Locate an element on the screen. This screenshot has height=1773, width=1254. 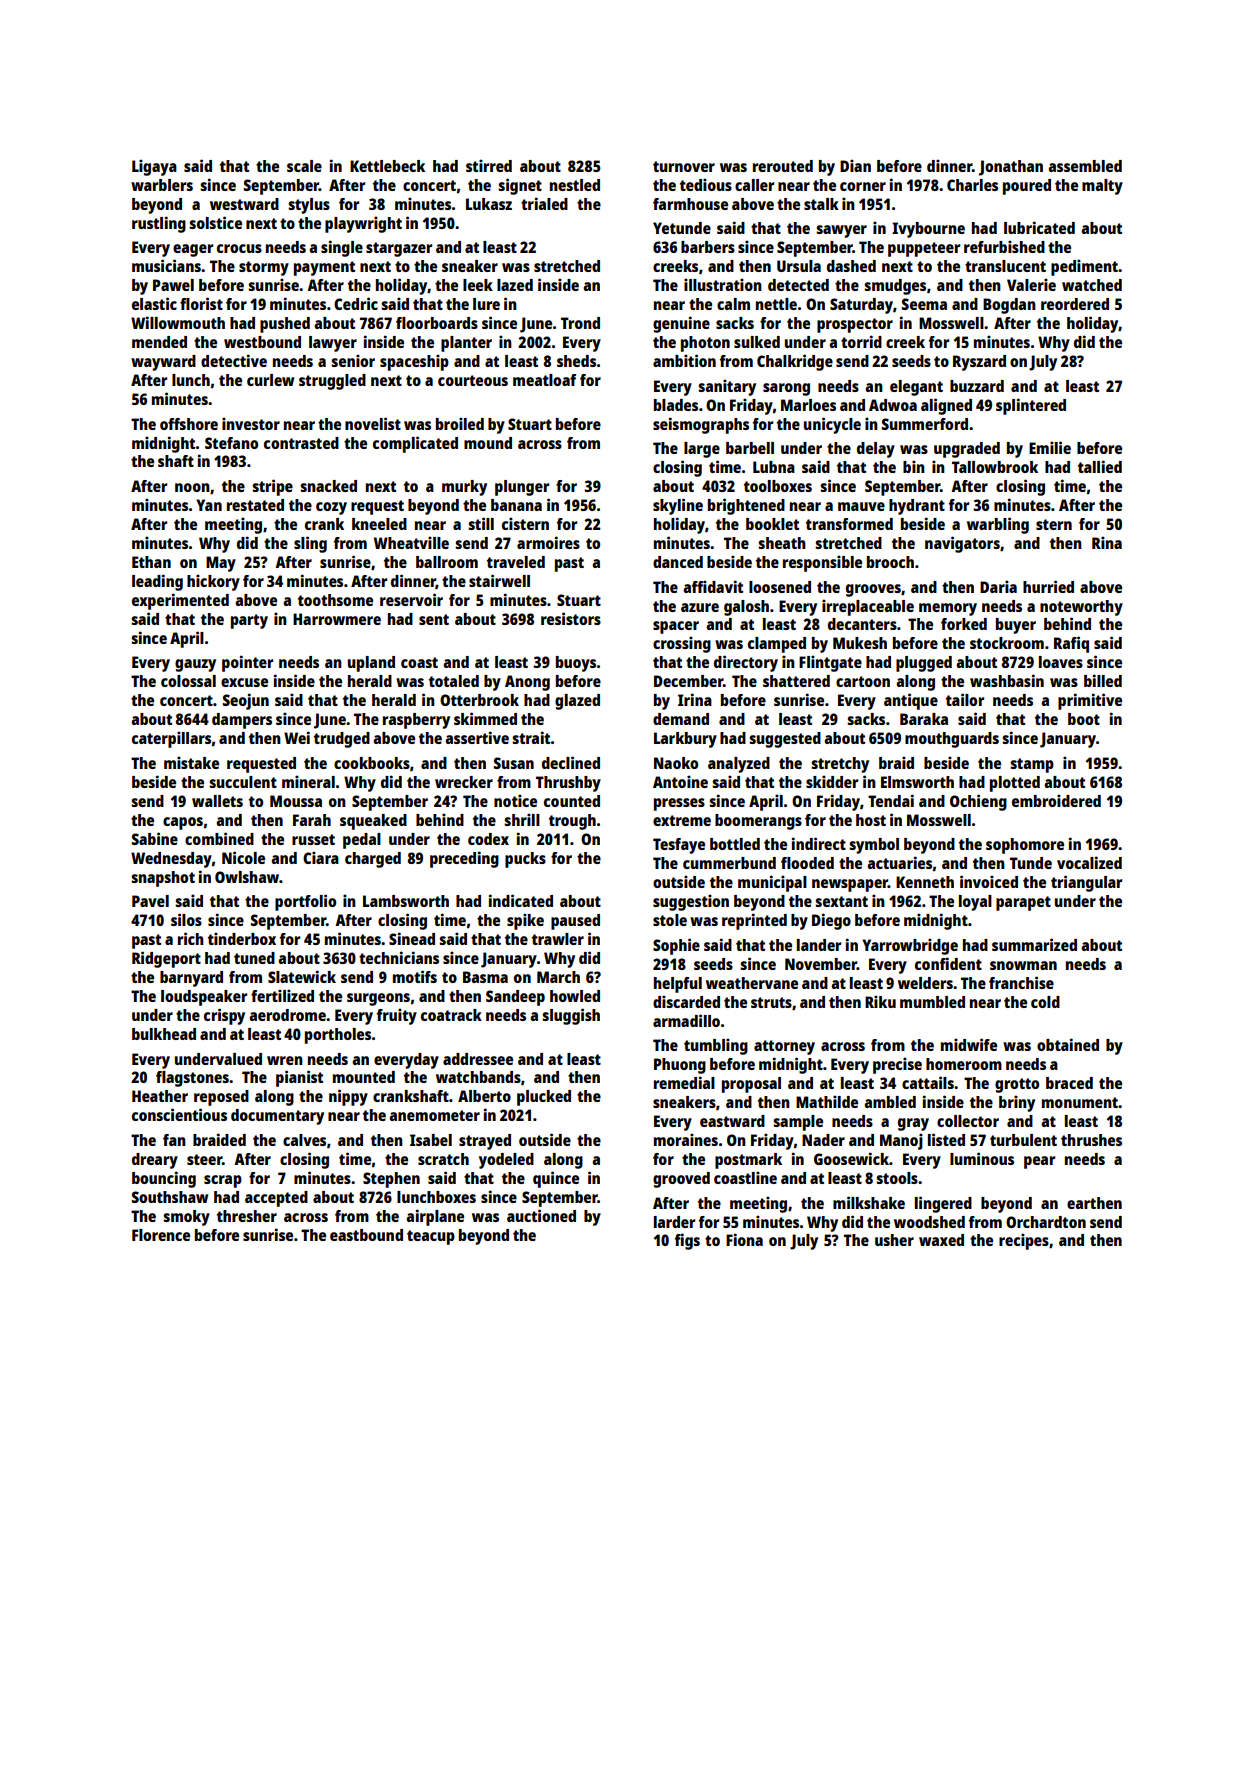
eastbound is located at coordinates (366, 1235).
